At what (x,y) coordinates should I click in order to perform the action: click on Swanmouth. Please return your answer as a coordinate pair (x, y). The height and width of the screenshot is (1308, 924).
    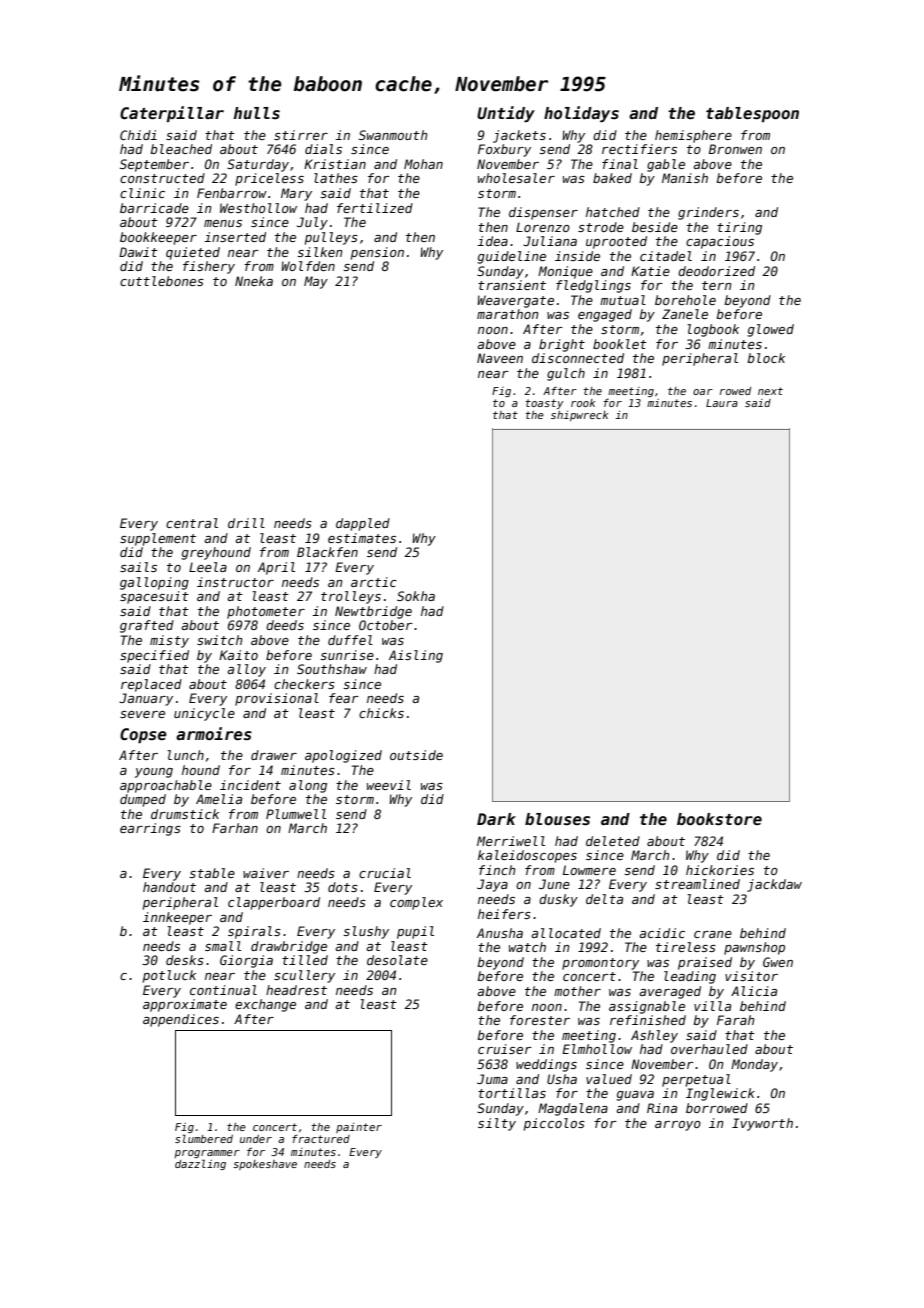
    Looking at the image, I should click on (393, 135).
